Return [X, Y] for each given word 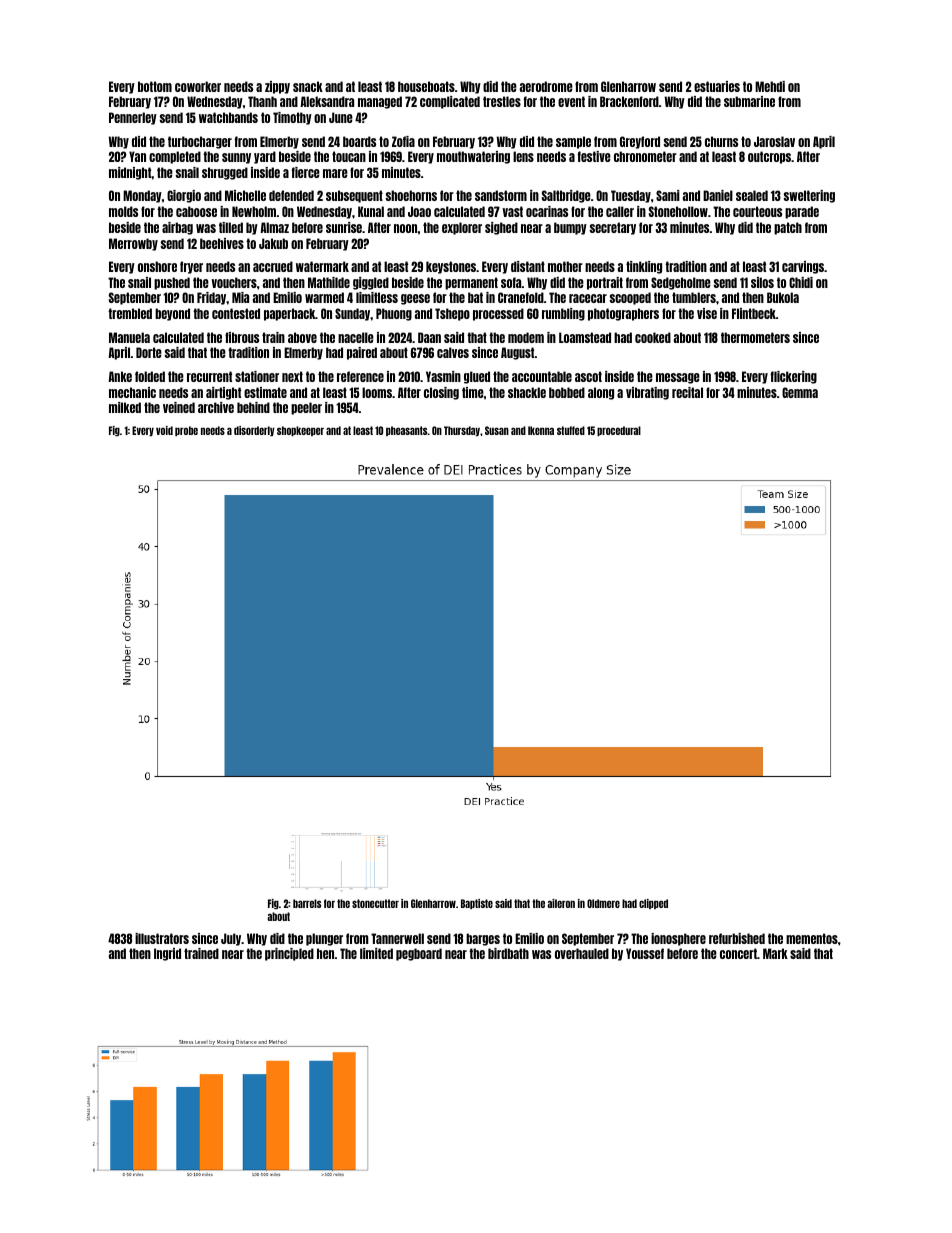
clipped [653, 904]
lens [523, 156]
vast [512, 211]
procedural [619, 431]
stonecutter [375, 903]
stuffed [571, 430]
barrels [307, 903]
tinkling [644, 267]
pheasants [406, 431]
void [164, 430]
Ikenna [541, 430]
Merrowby [133, 244]
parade [802, 212]
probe [186, 431]
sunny [236, 158]
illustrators [162, 938]
